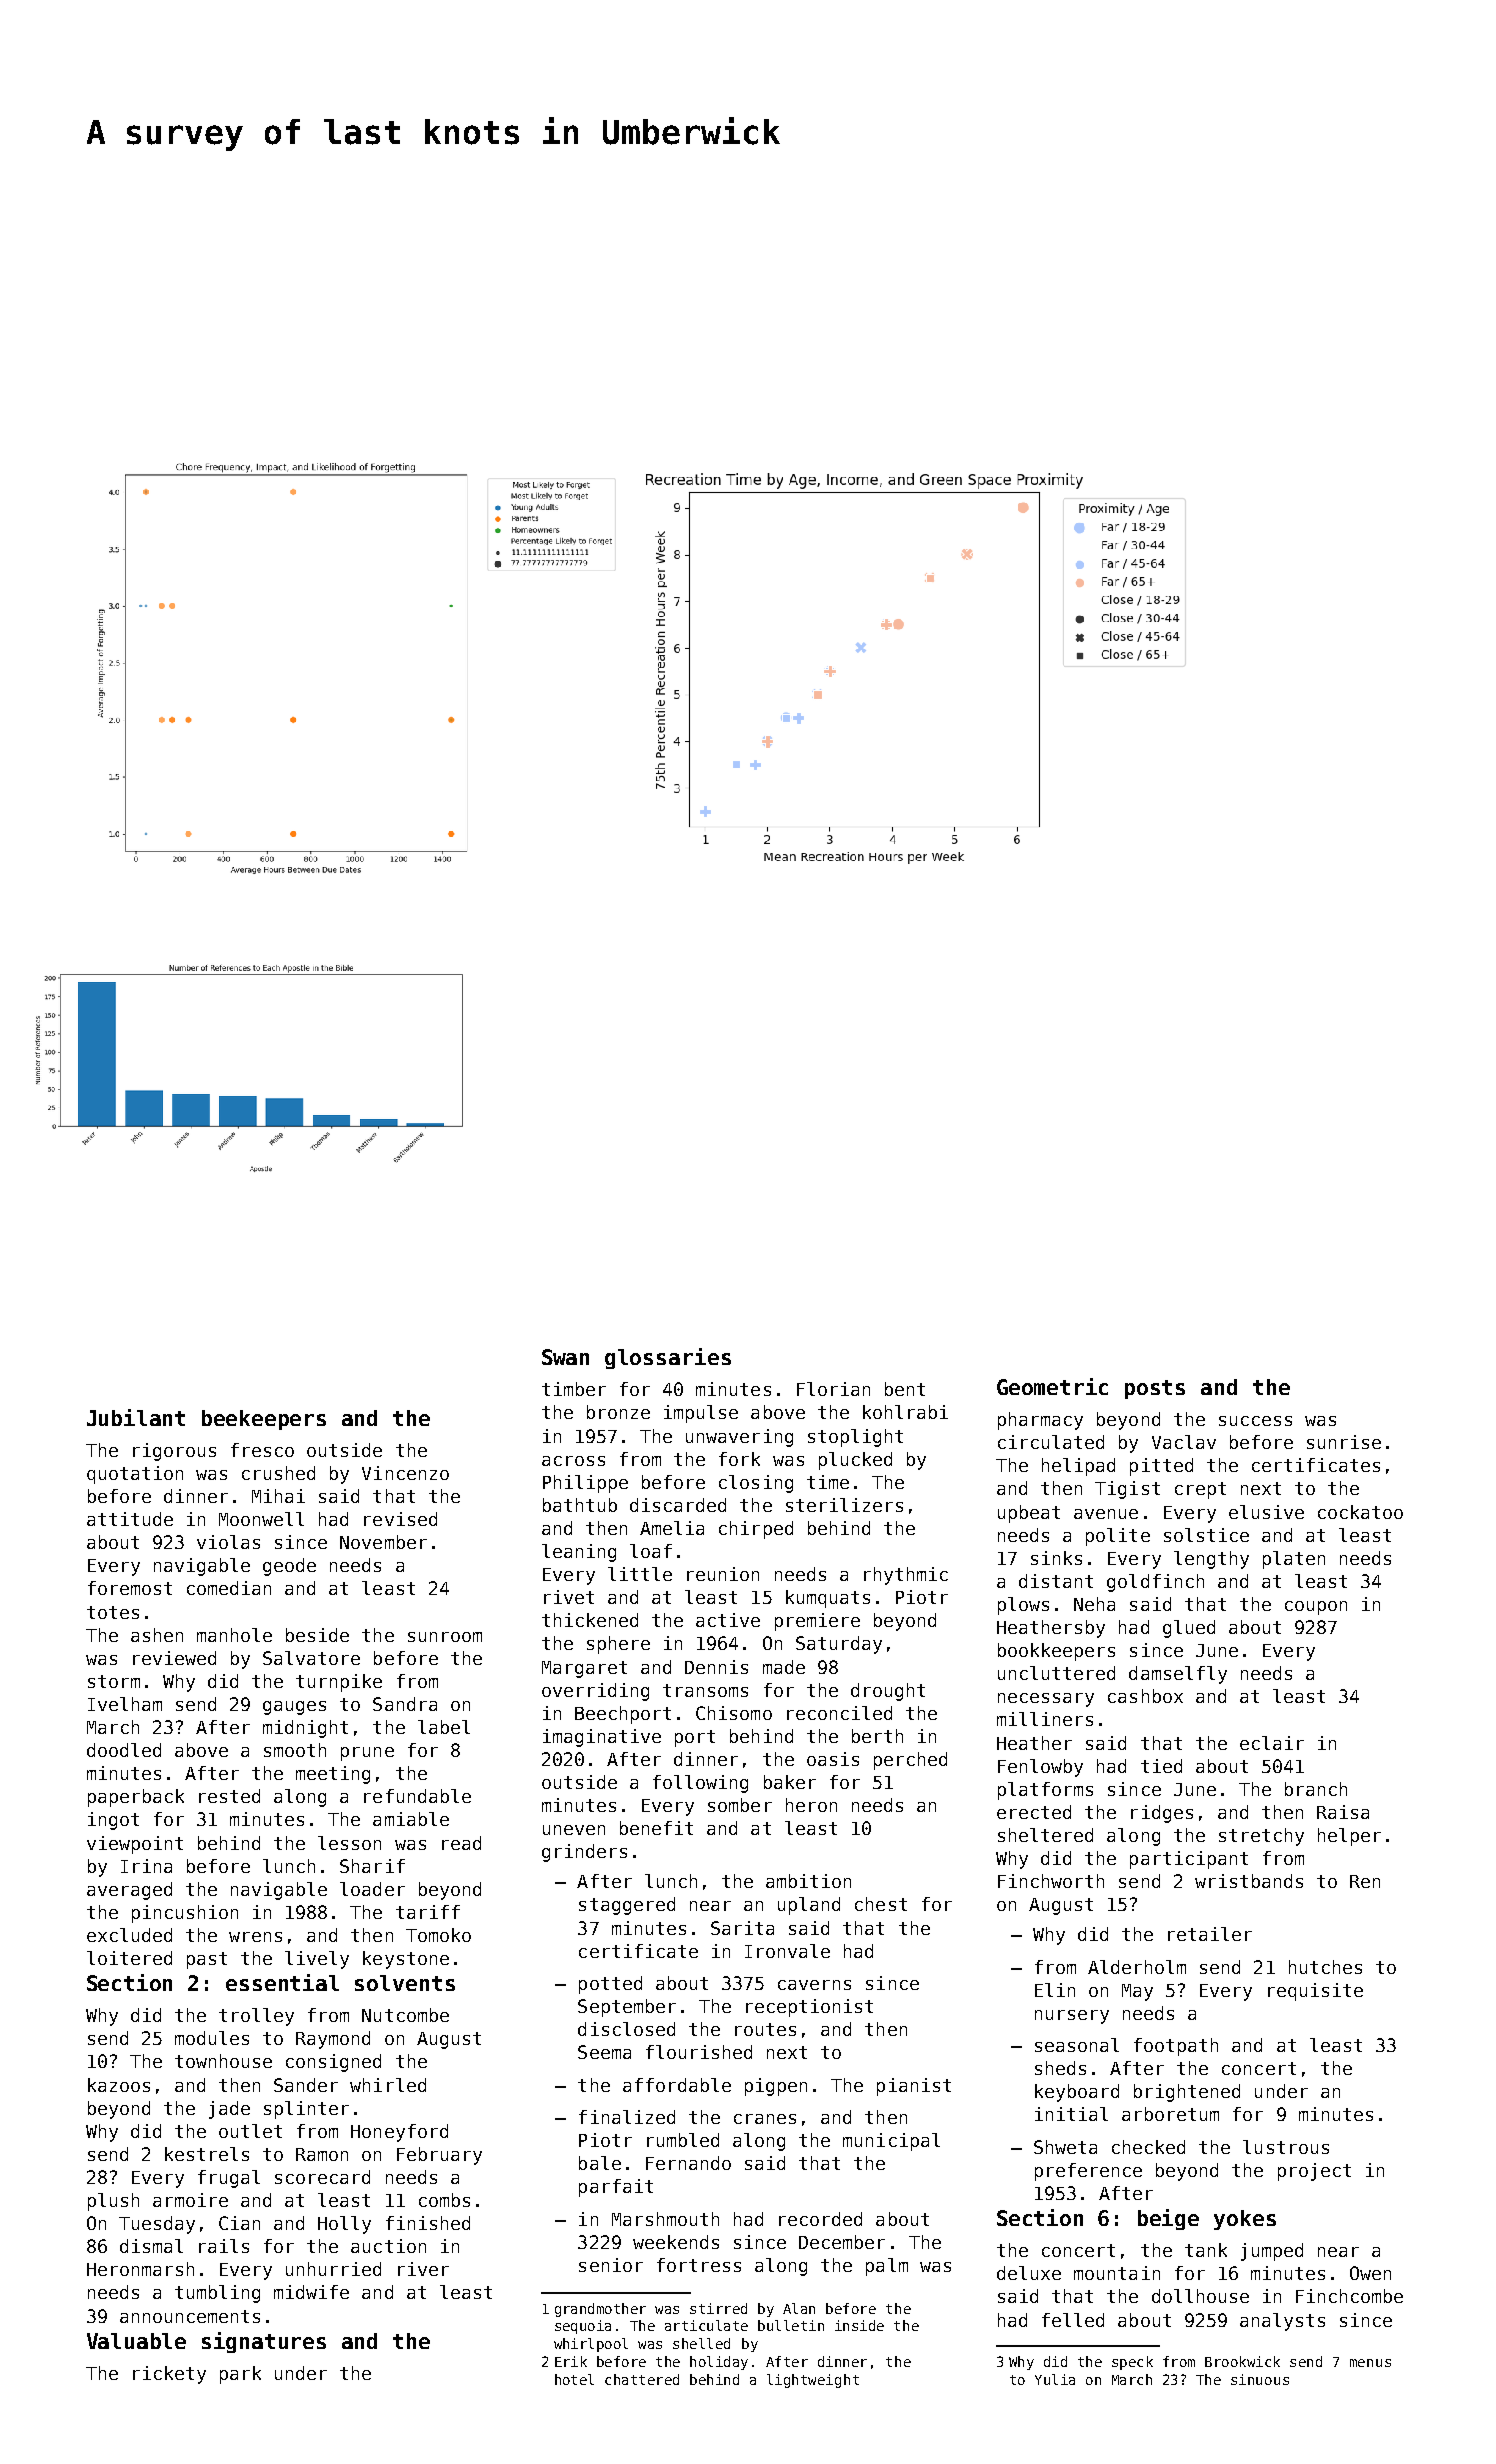 The height and width of the screenshot is (2464, 1496). What do you see at coordinates (565, 1357) in the screenshot?
I see `Swan` at bounding box center [565, 1357].
